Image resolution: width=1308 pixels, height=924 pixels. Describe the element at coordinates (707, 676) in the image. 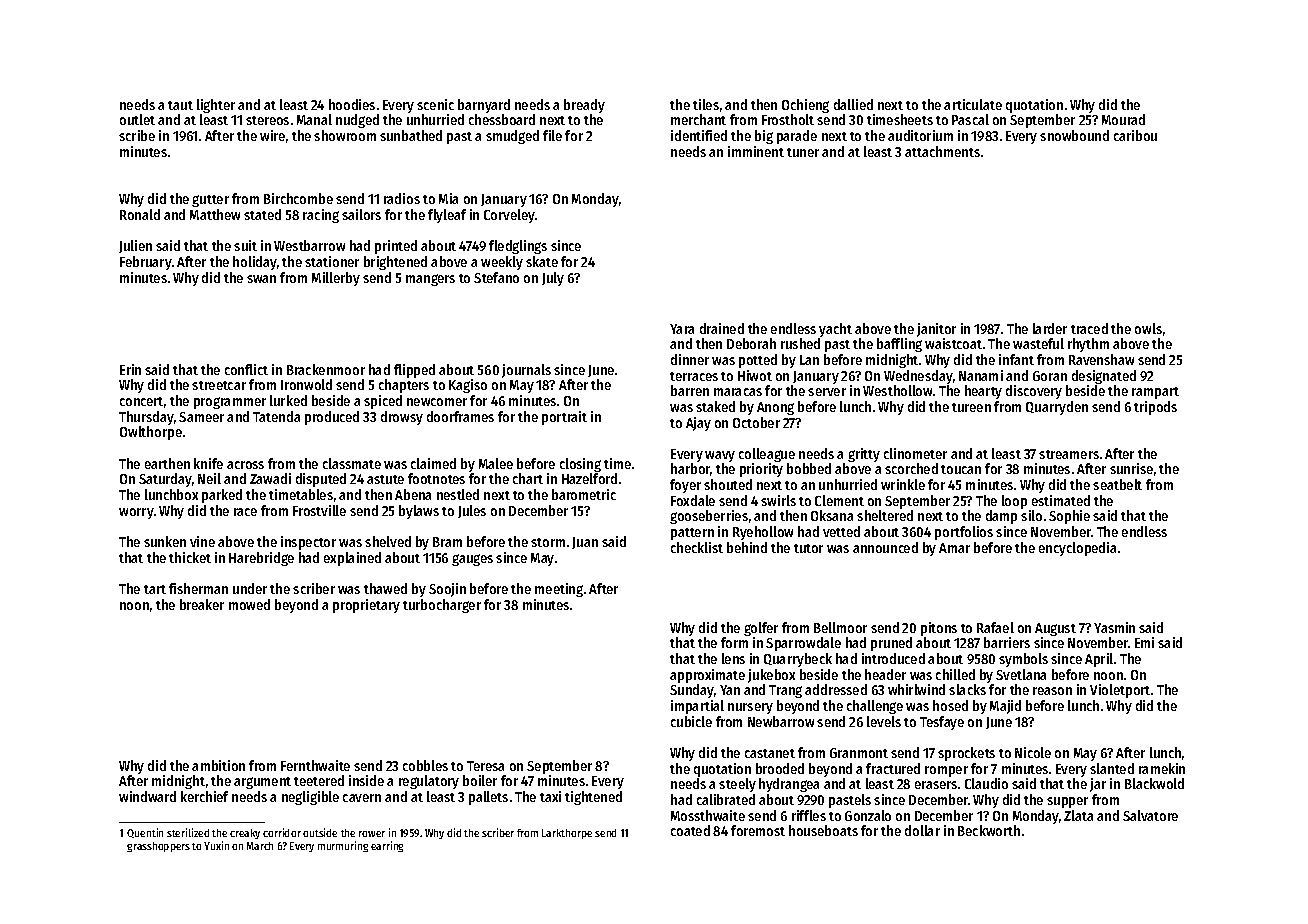

I see `approximate` at that location.
